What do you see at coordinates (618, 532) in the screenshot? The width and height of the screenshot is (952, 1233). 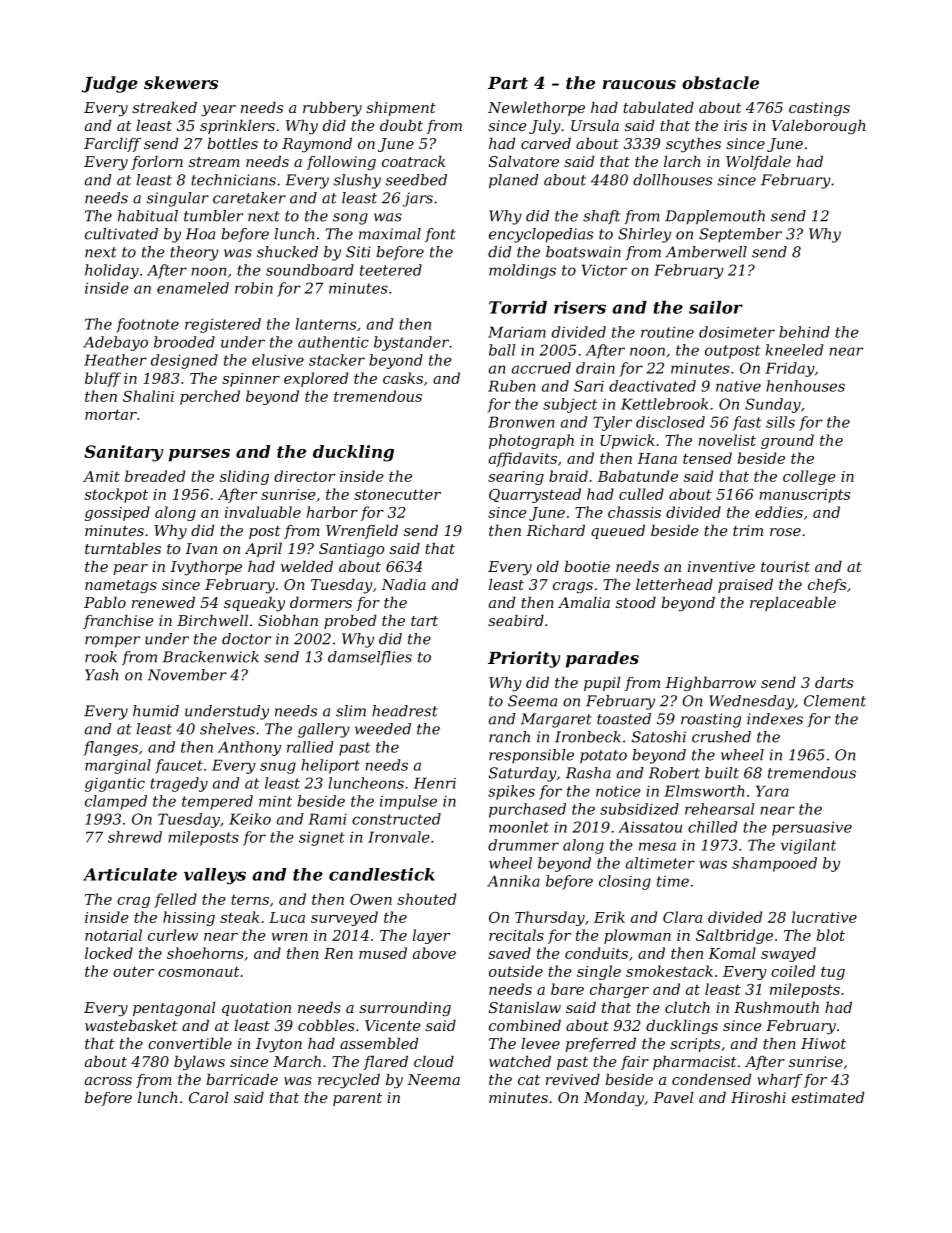 I see `queued` at bounding box center [618, 532].
